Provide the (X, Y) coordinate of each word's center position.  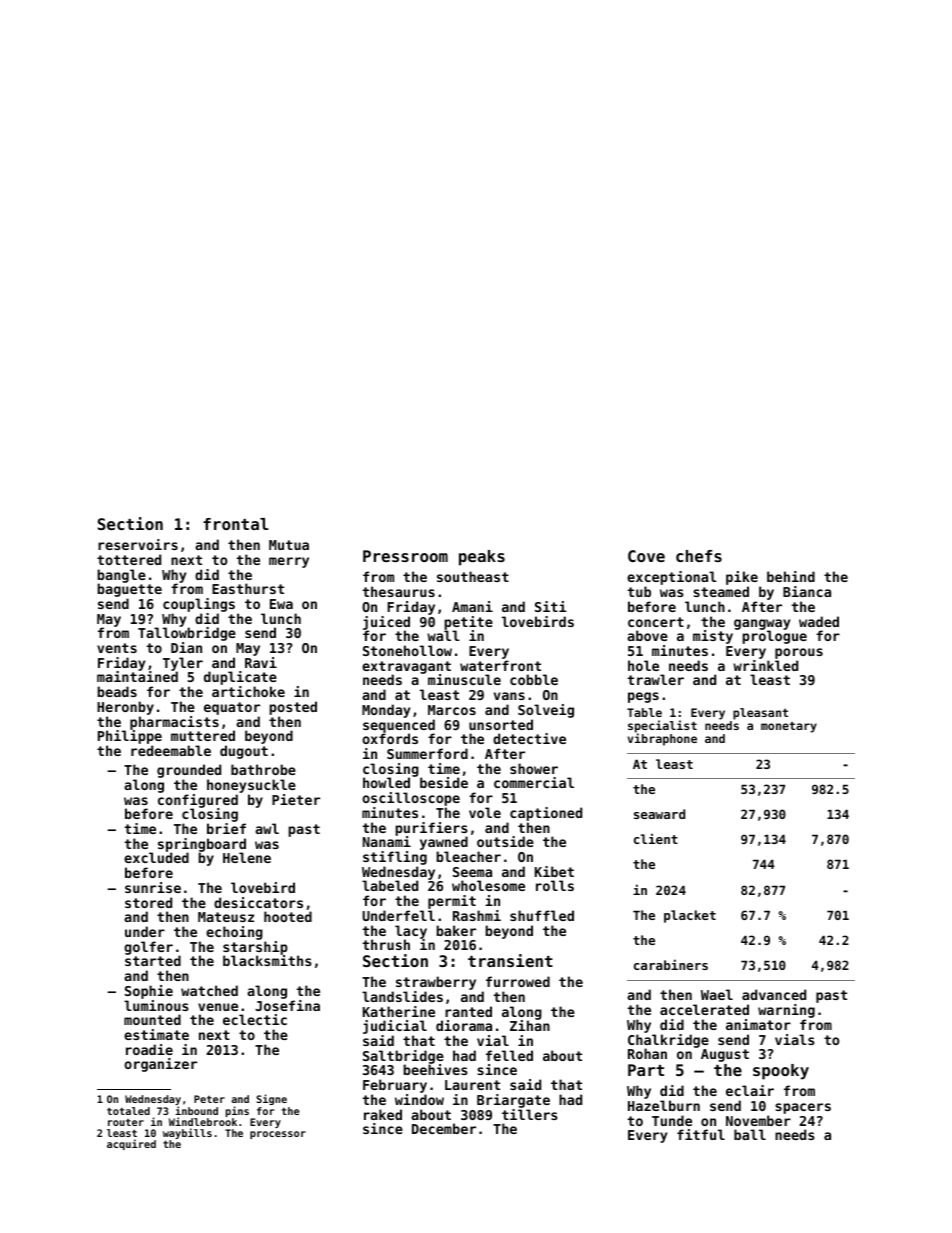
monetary (789, 727)
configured (198, 801)
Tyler (183, 664)
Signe (271, 1099)
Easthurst (248, 588)
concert (656, 622)
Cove (646, 556)
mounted (152, 1019)
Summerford (427, 753)
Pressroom (405, 556)
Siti (551, 606)
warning (786, 1011)
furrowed (518, 981)
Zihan (530, 1025)
